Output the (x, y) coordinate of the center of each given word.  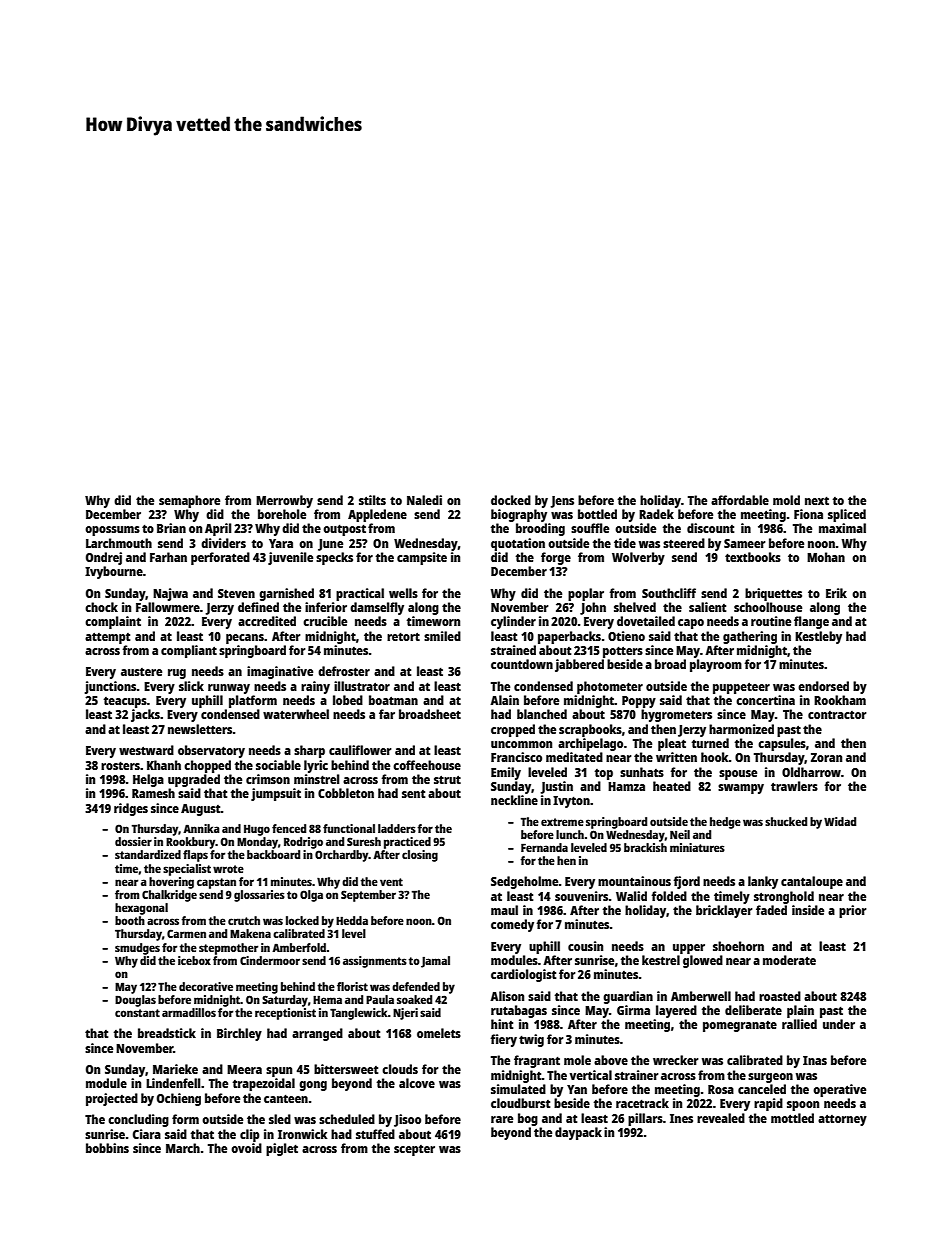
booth (130, 920)
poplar (586, 594)
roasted (780, 996)
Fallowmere (168, 607)
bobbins (107, 1148)
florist (352, 986)
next (817, 500)
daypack (578, 1133)
